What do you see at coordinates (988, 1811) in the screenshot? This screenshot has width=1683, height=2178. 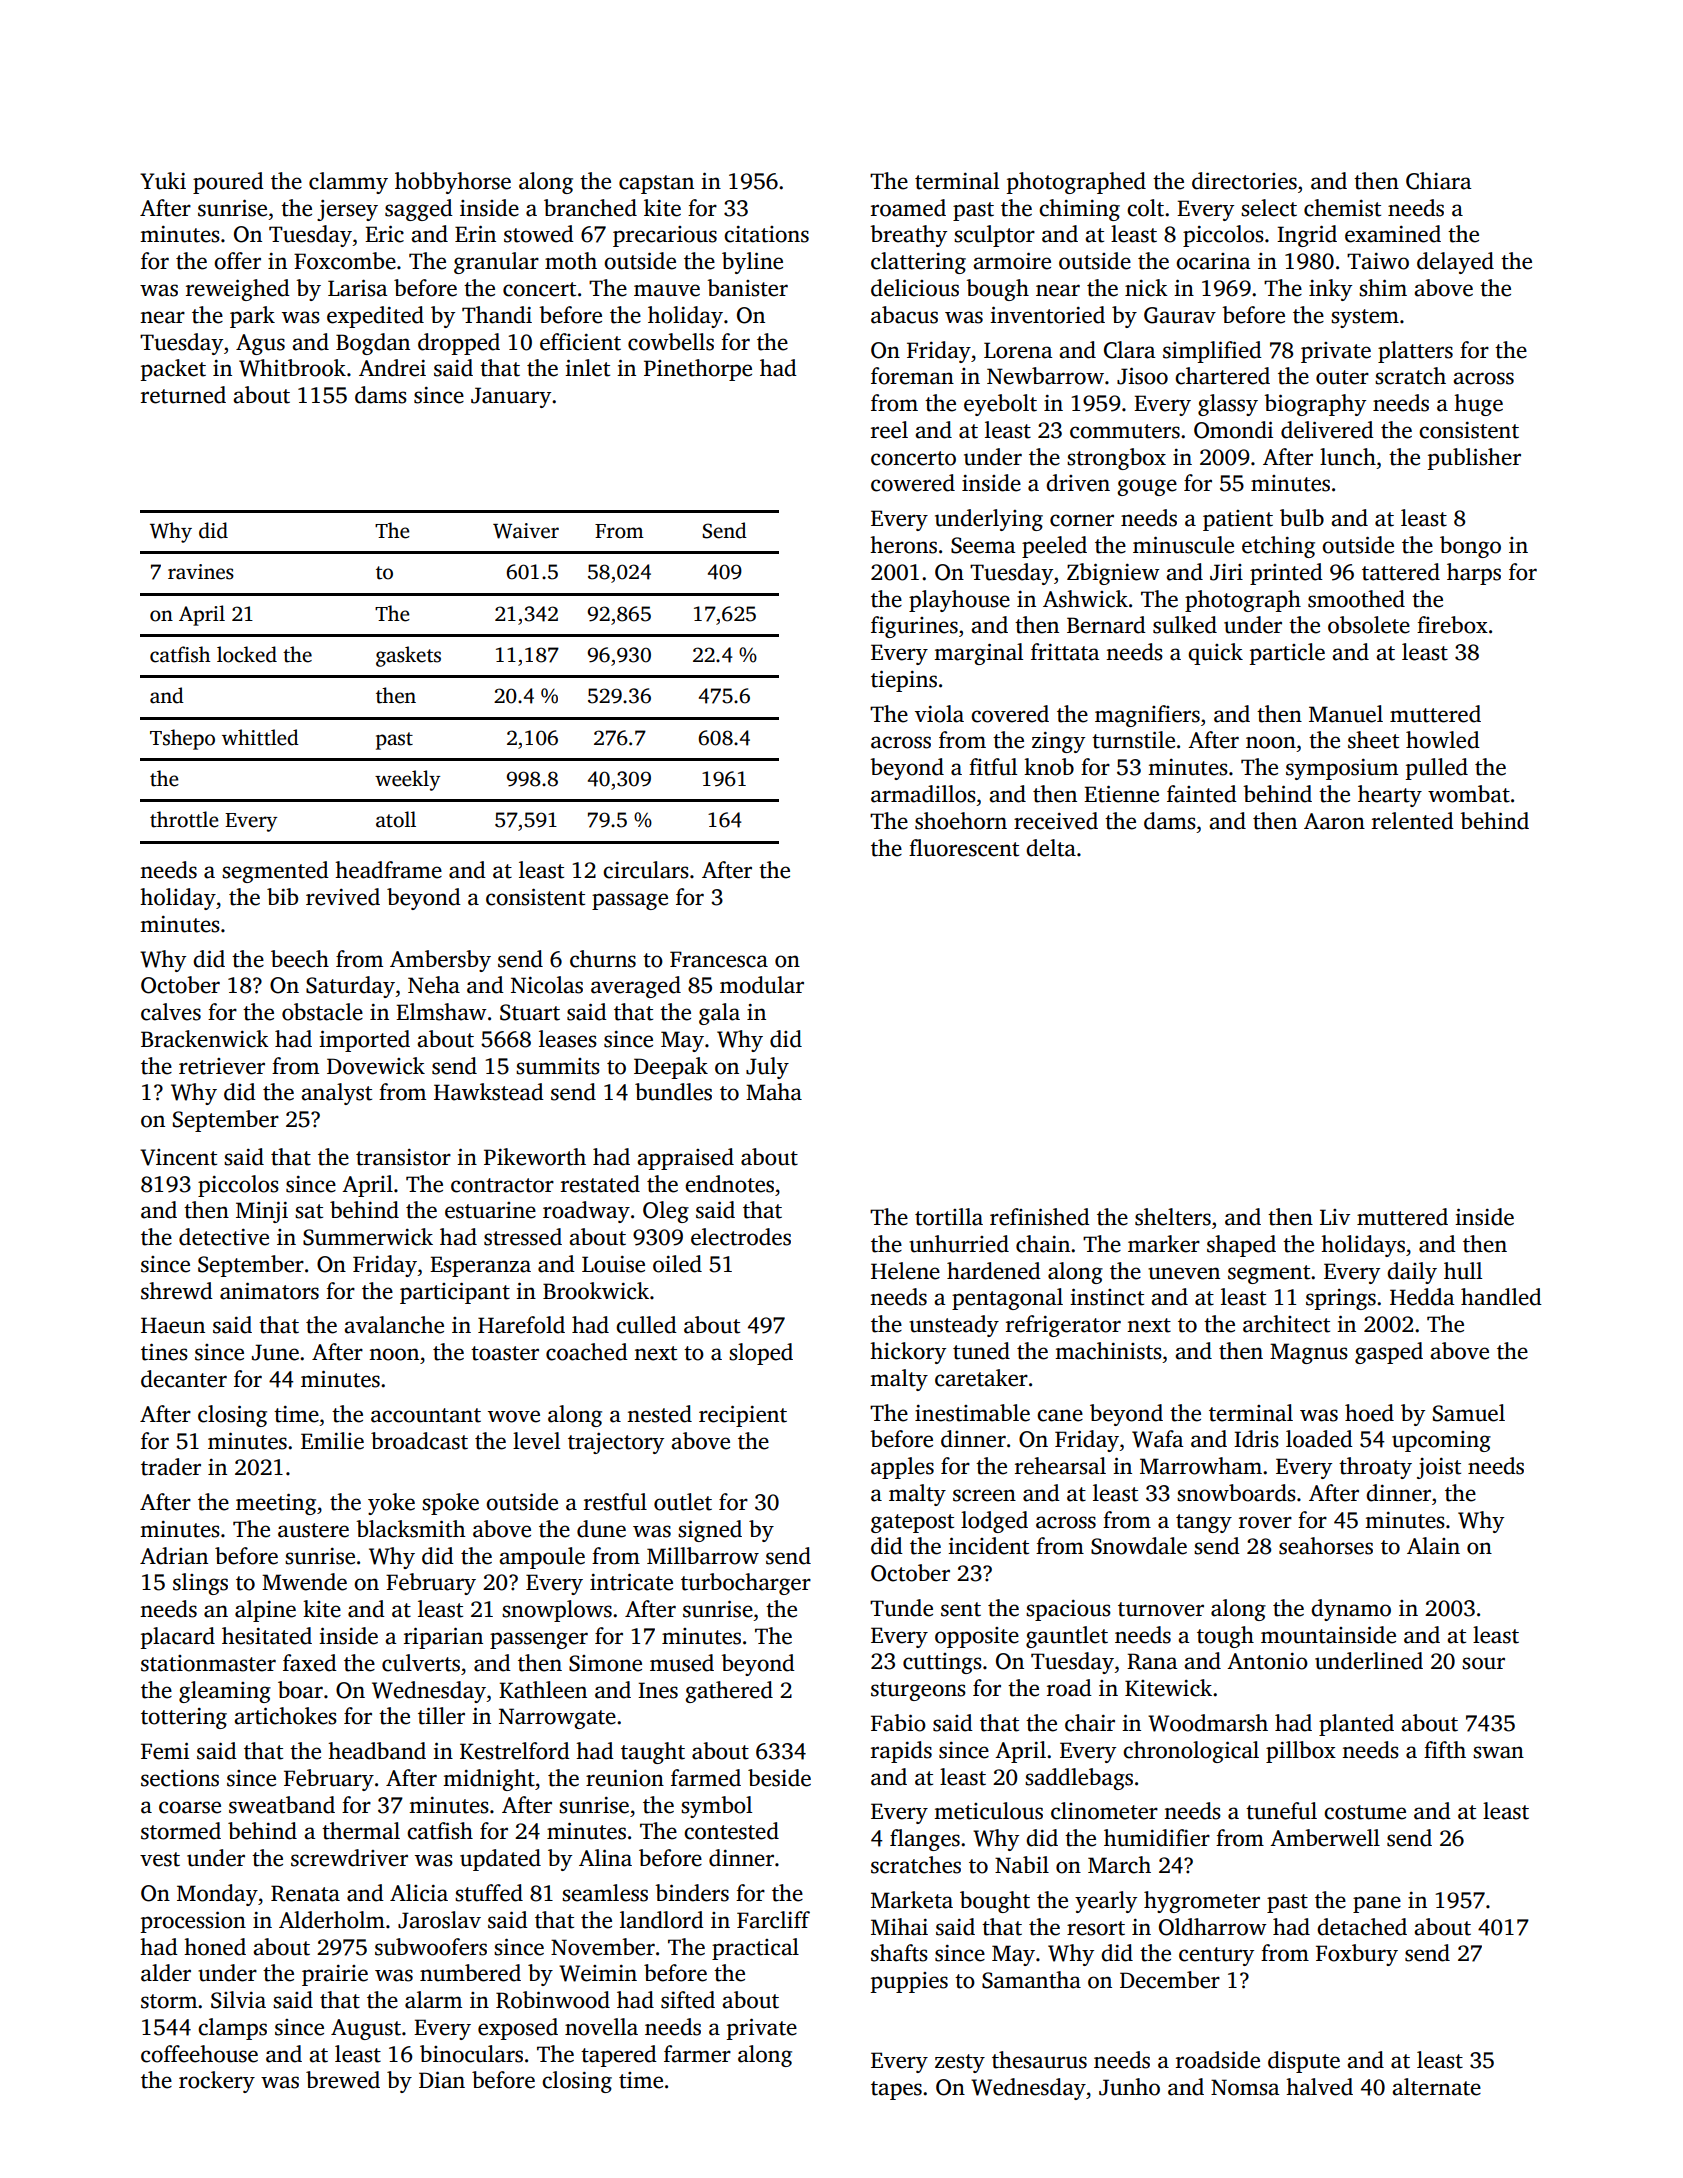 I see `meticulous` at bounding box center [988, 1811].
